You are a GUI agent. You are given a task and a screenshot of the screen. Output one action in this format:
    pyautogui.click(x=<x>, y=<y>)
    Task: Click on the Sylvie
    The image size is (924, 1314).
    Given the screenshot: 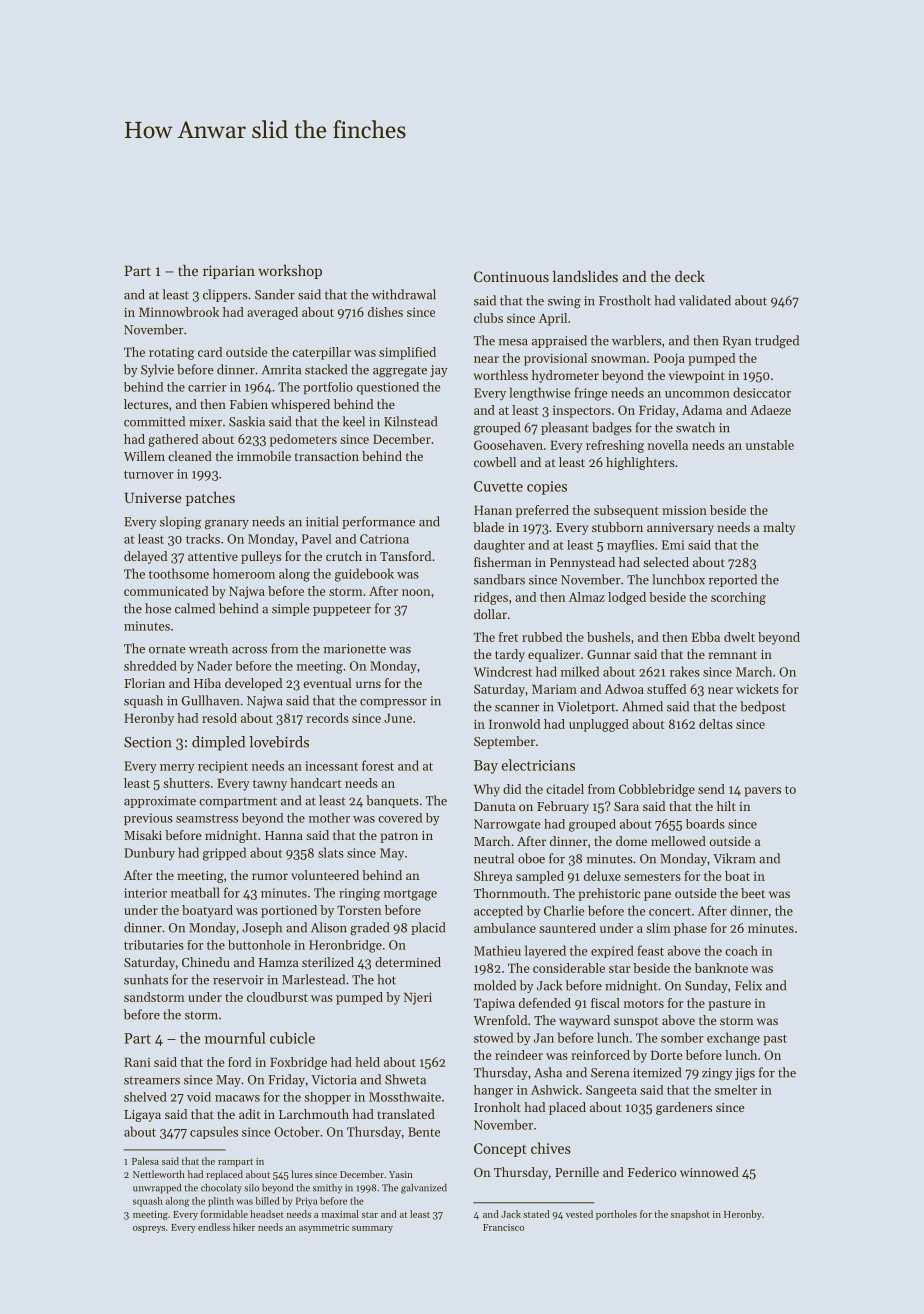 What is the action you would take?
    pyautogui.click(x=157, y=370)
